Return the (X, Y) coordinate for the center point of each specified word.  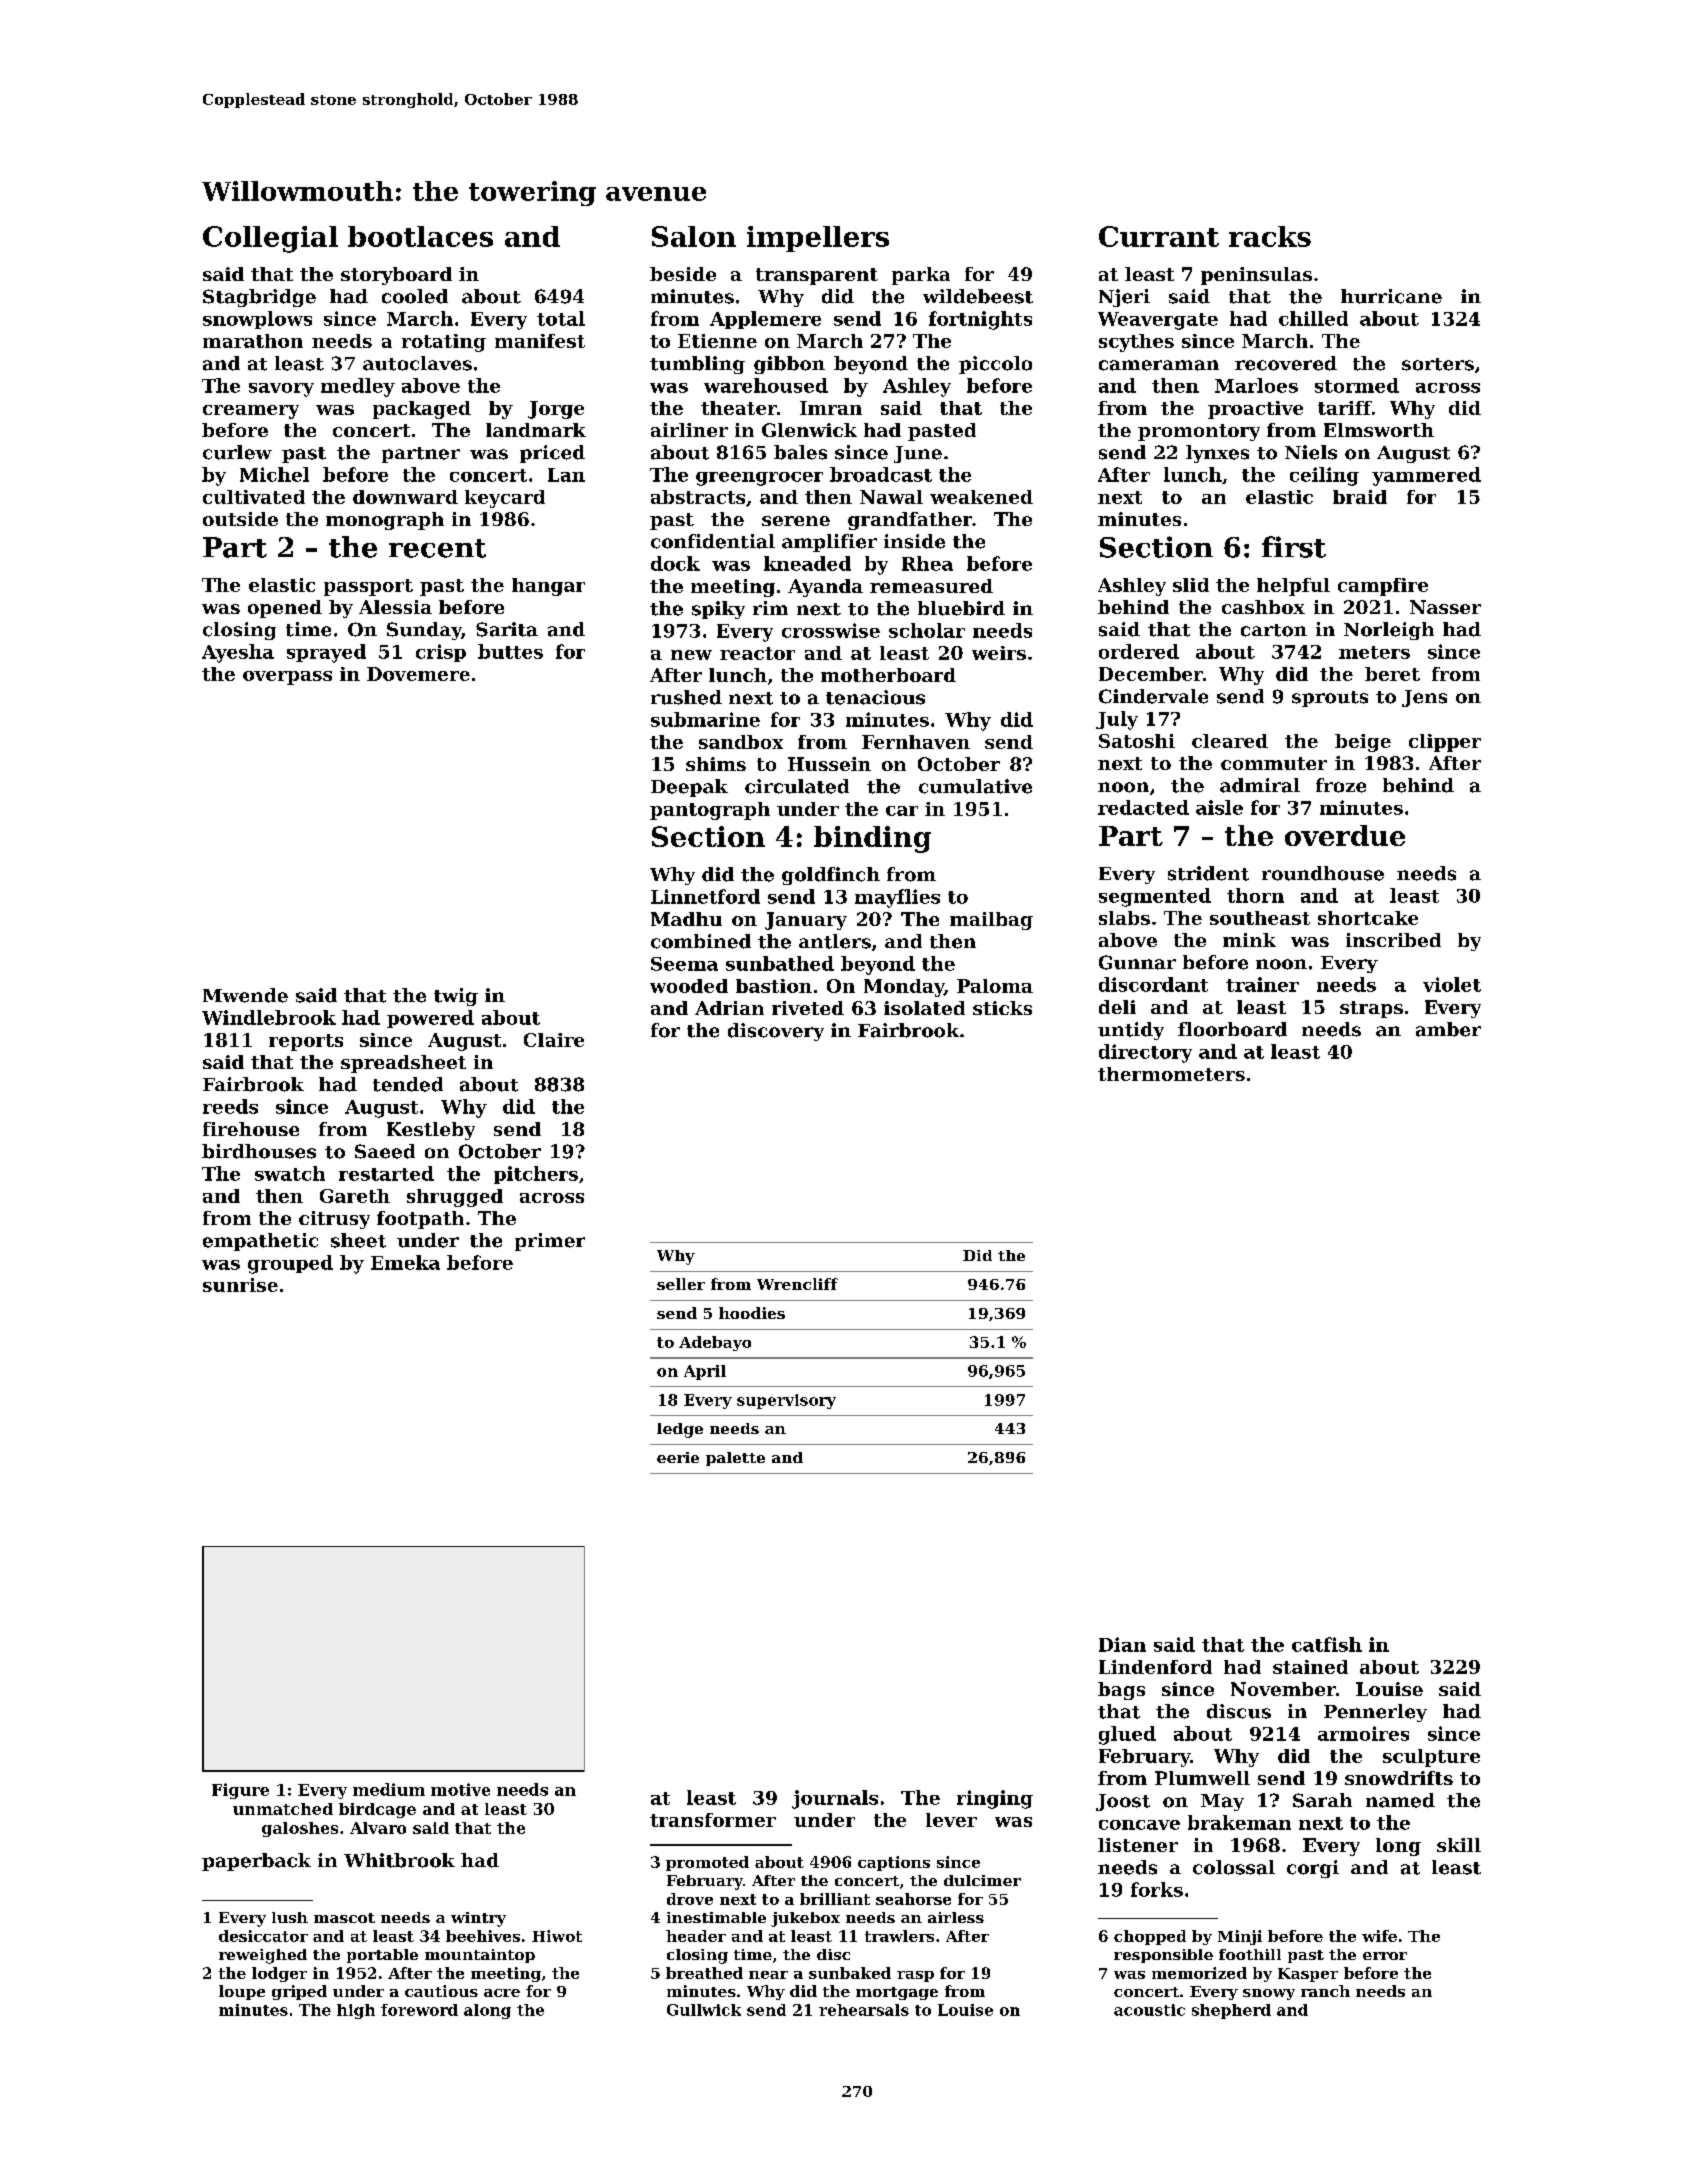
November (1283, 1689)
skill (1459, 1845)
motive (460, 1789)
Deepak (689, 788)
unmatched (283, 1809)
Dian (1122, 1644)
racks (1270, 236)
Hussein (829, 764)
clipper (1445, 743)
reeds (230, 1106)
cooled (415, 296)
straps (1371, 1009)
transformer (713, 1820)
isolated (924, 1008)
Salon (694, 236)
